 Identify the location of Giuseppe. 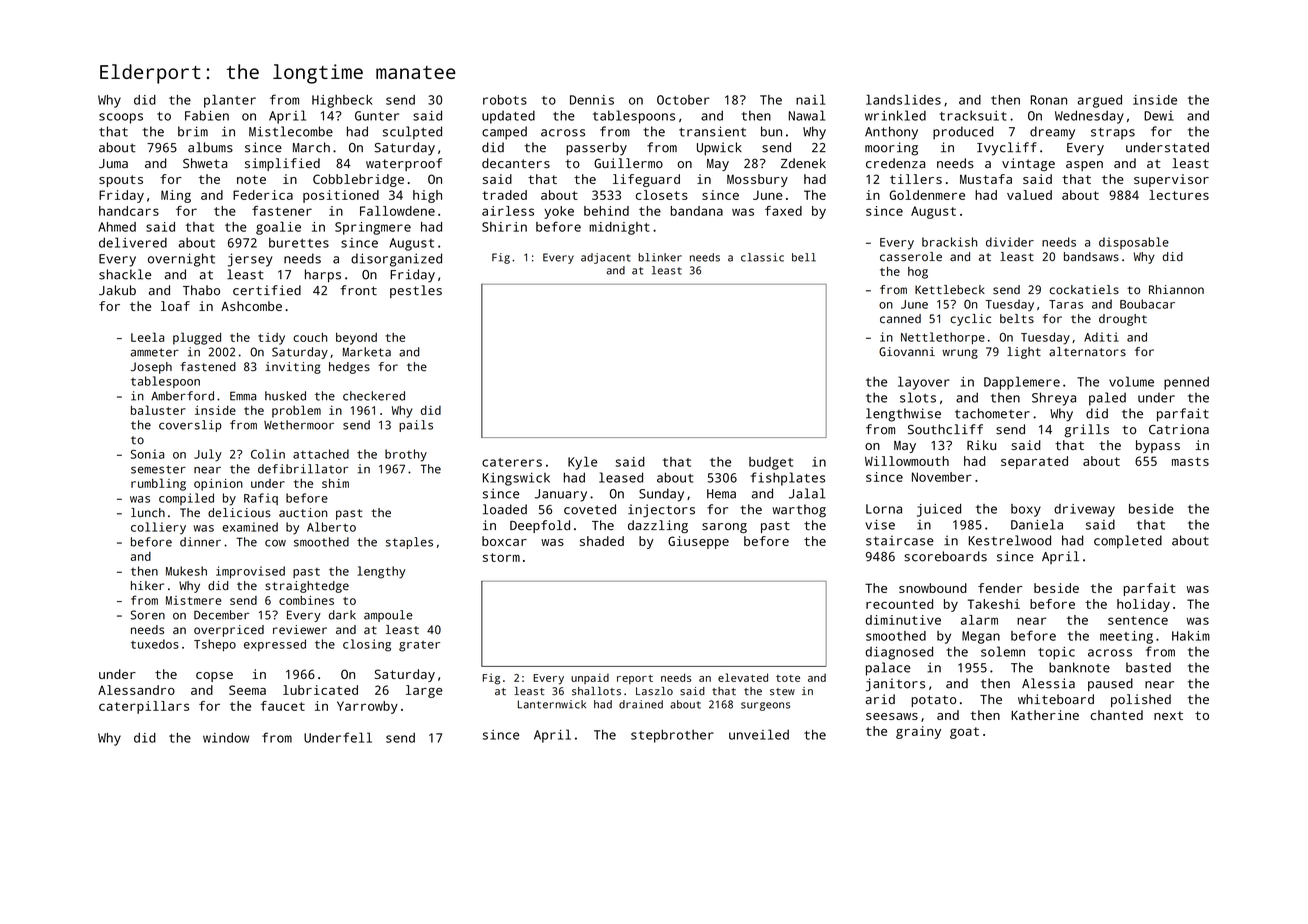
(698, 542).
